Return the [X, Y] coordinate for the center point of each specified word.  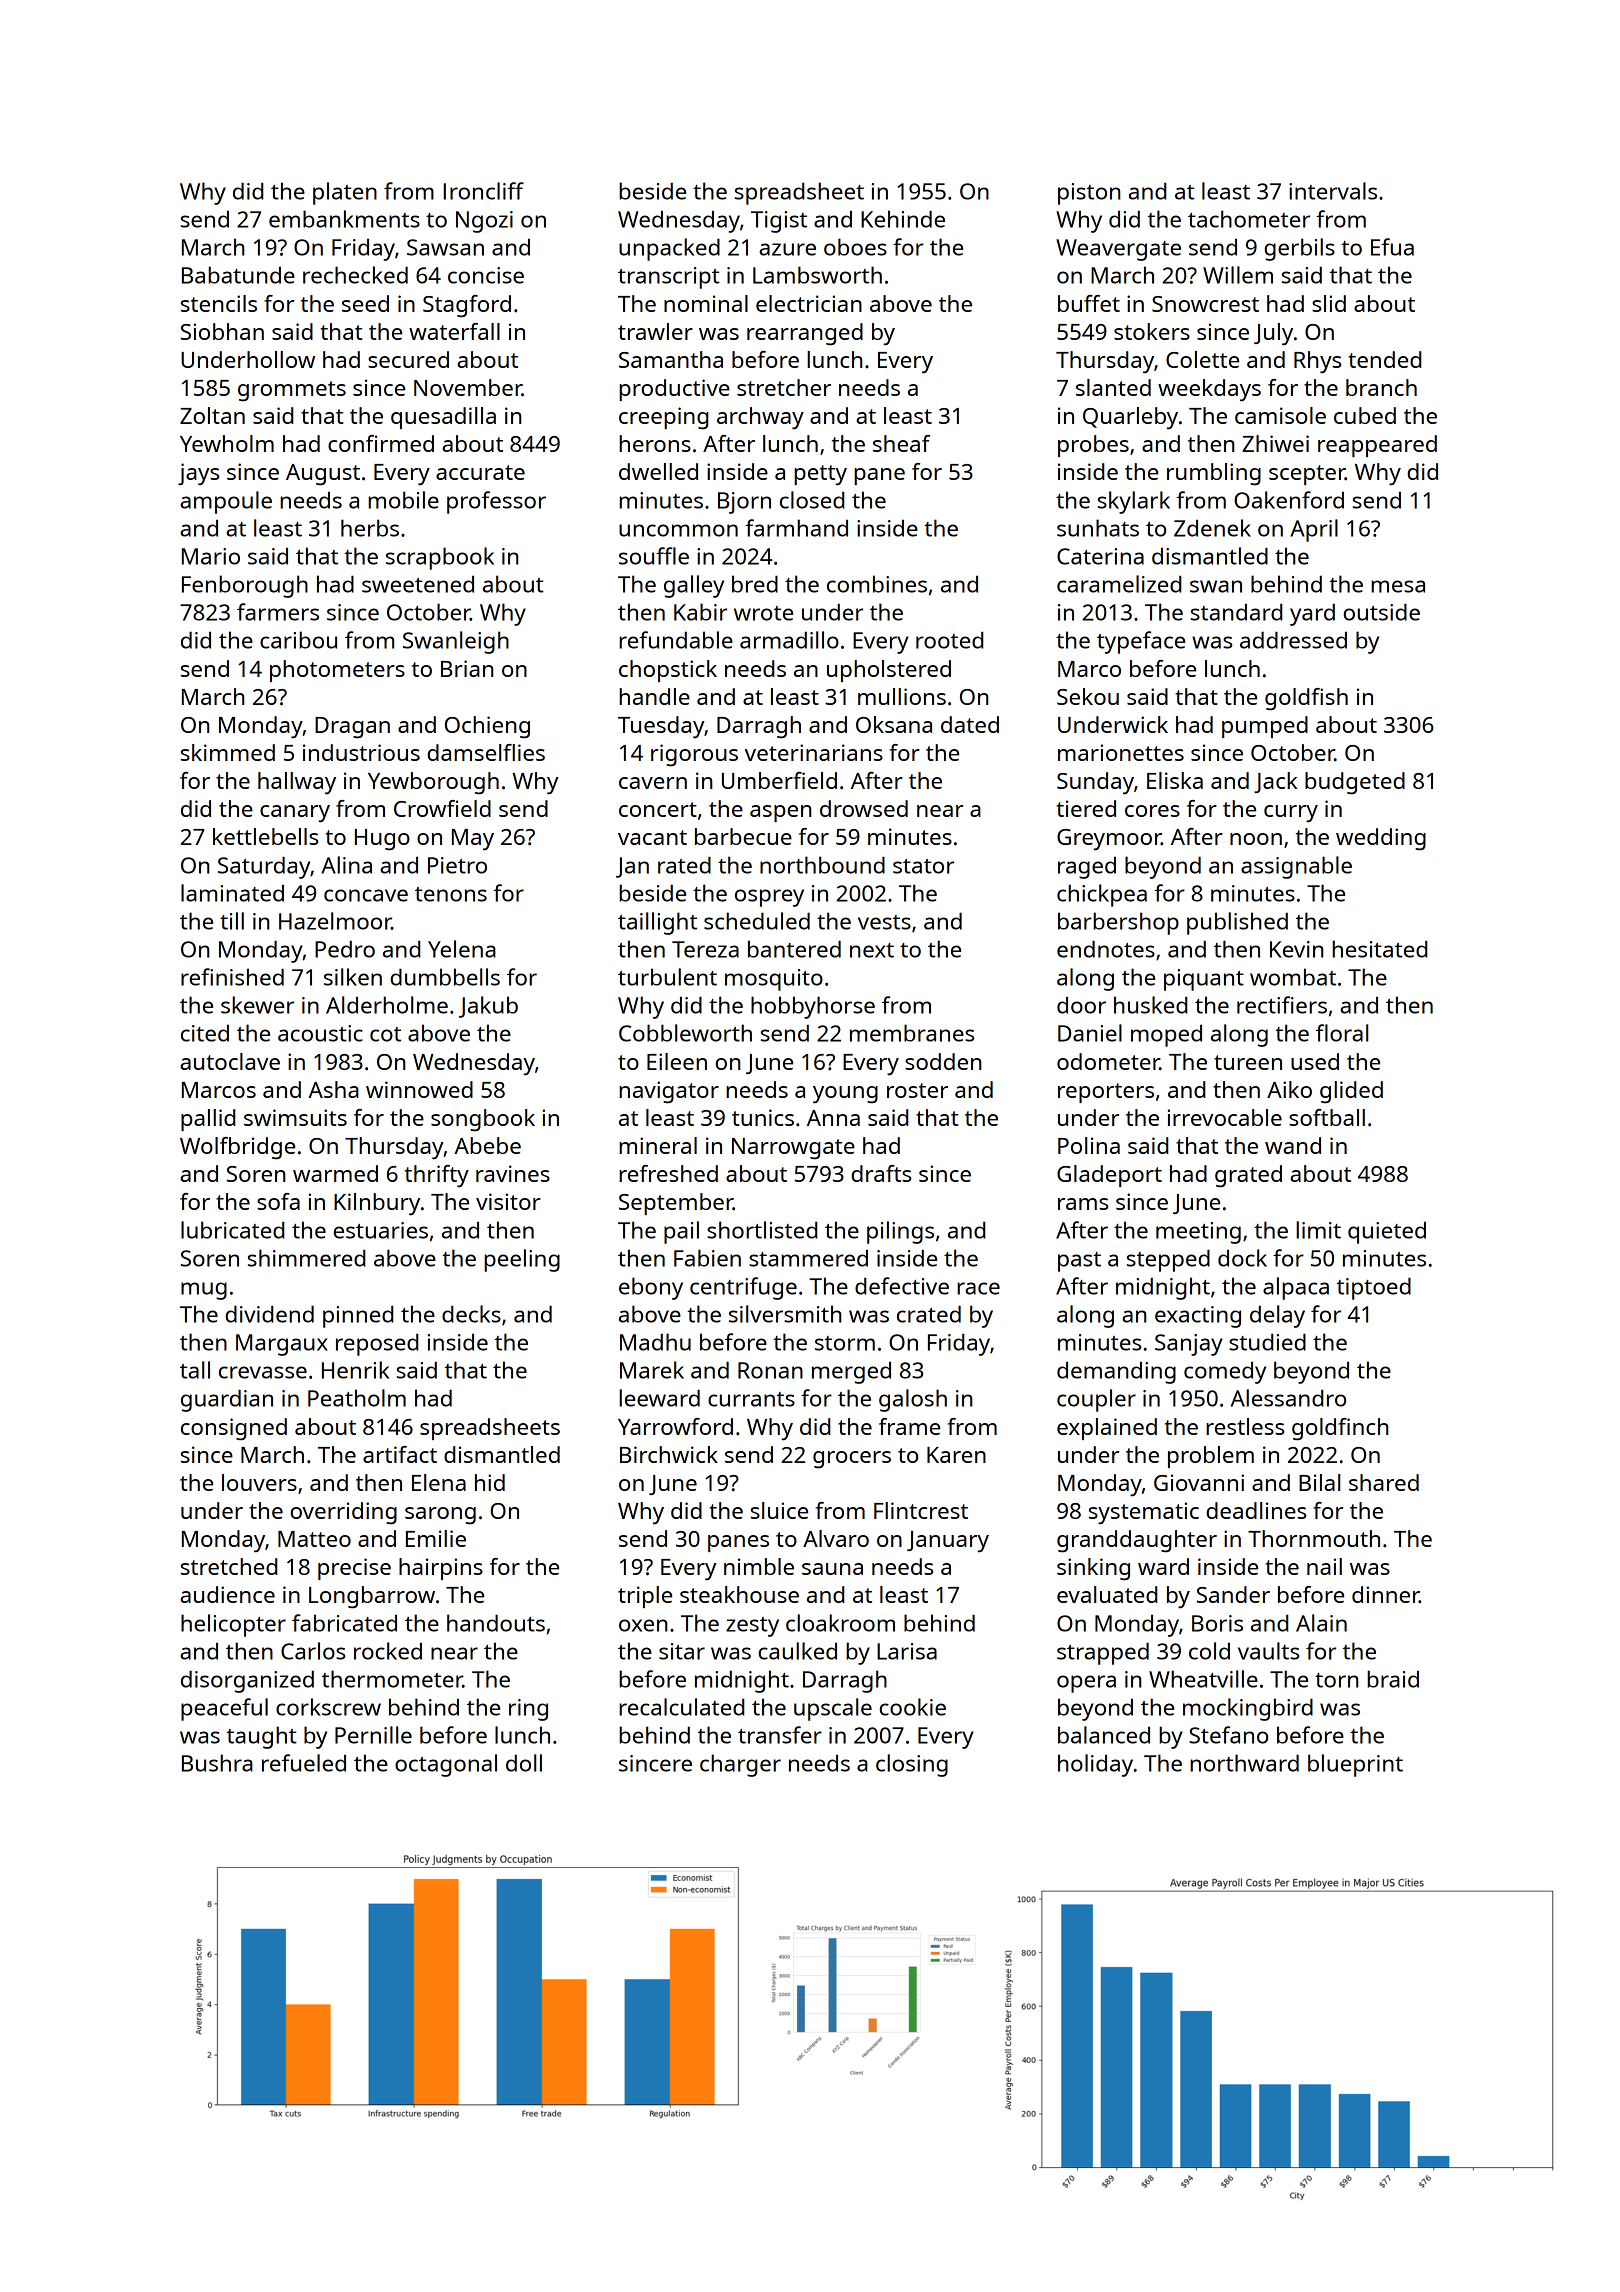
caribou [298, 640]
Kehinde [903, 219]
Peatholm [357, 1398]
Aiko [1289, 1089]
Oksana [894, 724]
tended [1385, 359]
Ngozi [484, 222]
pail [681, 1232]
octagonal [446, 1765]
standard [1236, 612]
